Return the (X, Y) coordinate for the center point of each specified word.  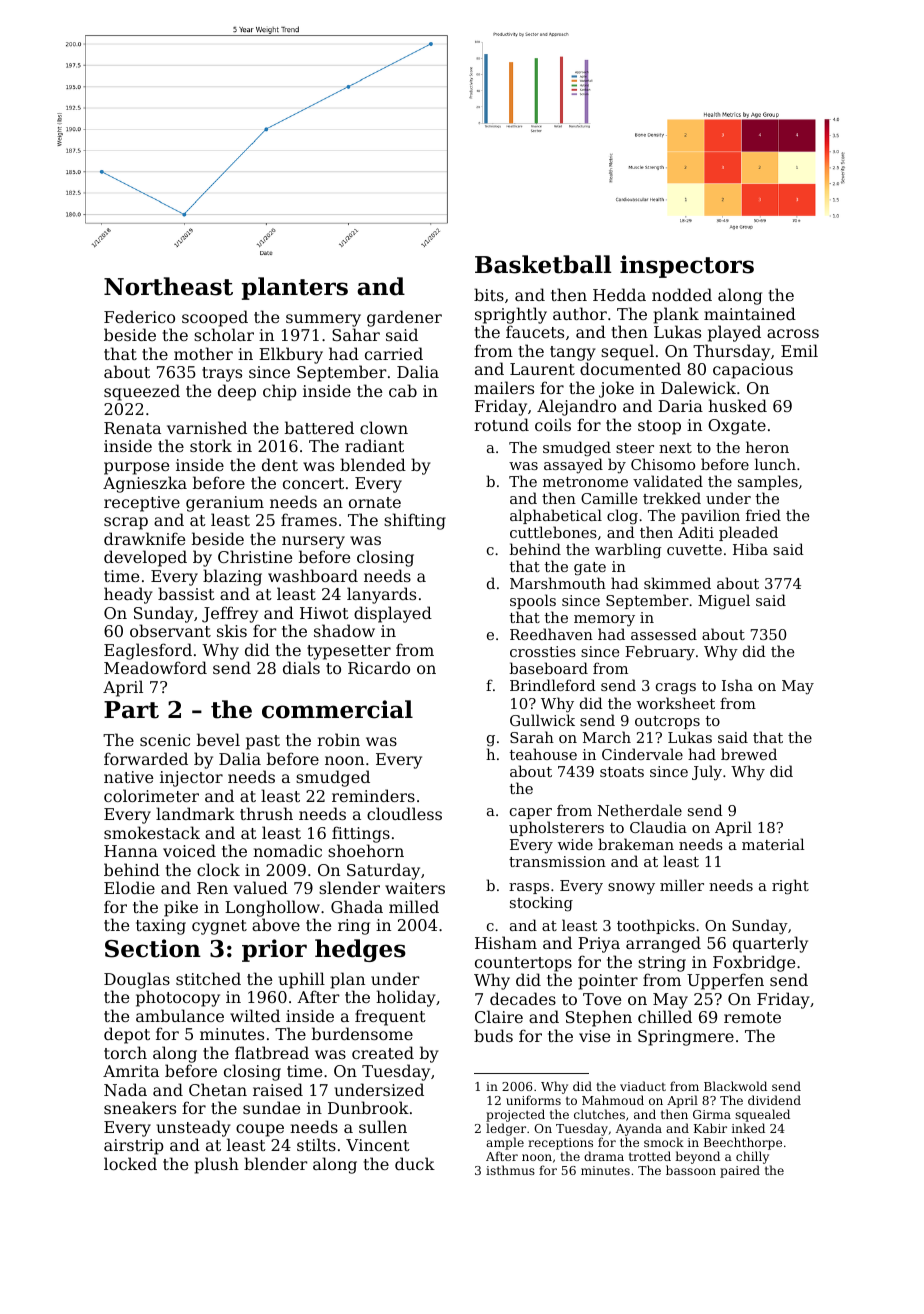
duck (415, 1163)
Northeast (168, 286)
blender (276, 1163)
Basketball (543, 264)
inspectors (687, 266)
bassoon (691, 1170)
